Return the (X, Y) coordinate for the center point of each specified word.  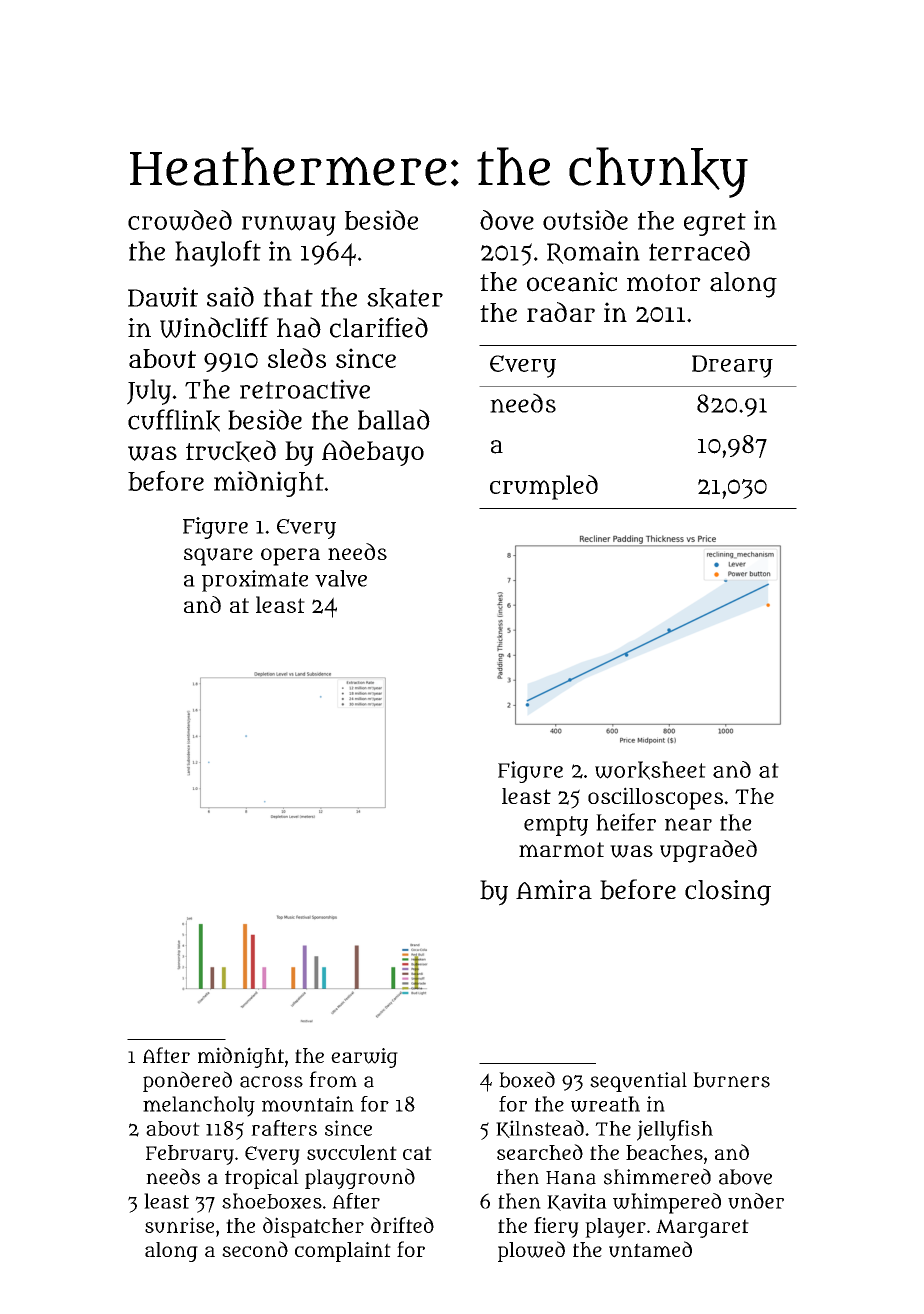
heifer (626, 822)
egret (715, 224)
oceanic (572, 282)
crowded (180, 220)
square (218, 557)
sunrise (179, 1225)
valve (341, 578)
